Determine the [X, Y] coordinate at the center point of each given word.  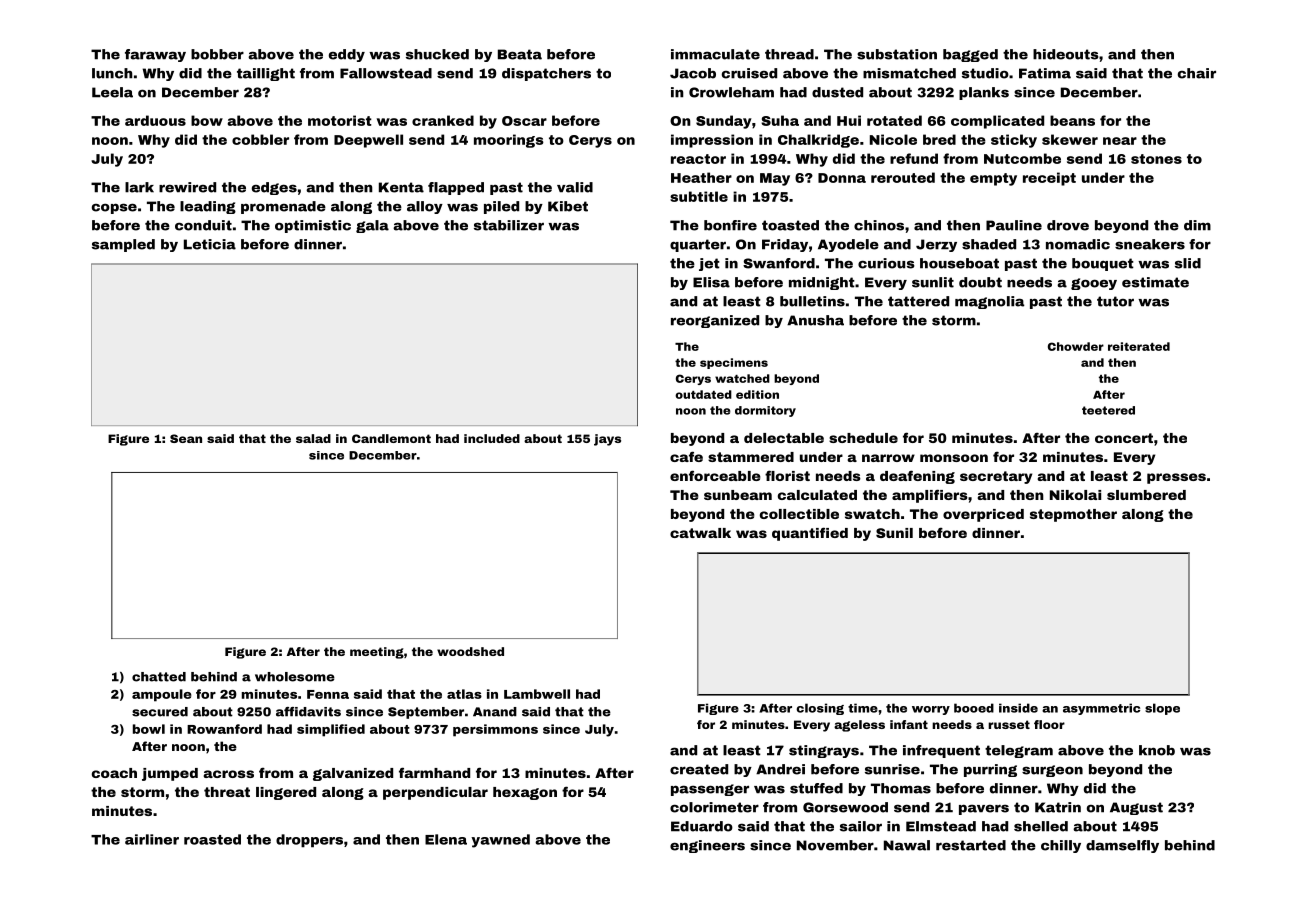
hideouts [1066, 54]
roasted [212, 839]
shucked [437, 54]
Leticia [210, 244]
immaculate [715, 54]
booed [974, 708]
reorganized [715, 321]
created [699, 769]
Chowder [1076, 346]
